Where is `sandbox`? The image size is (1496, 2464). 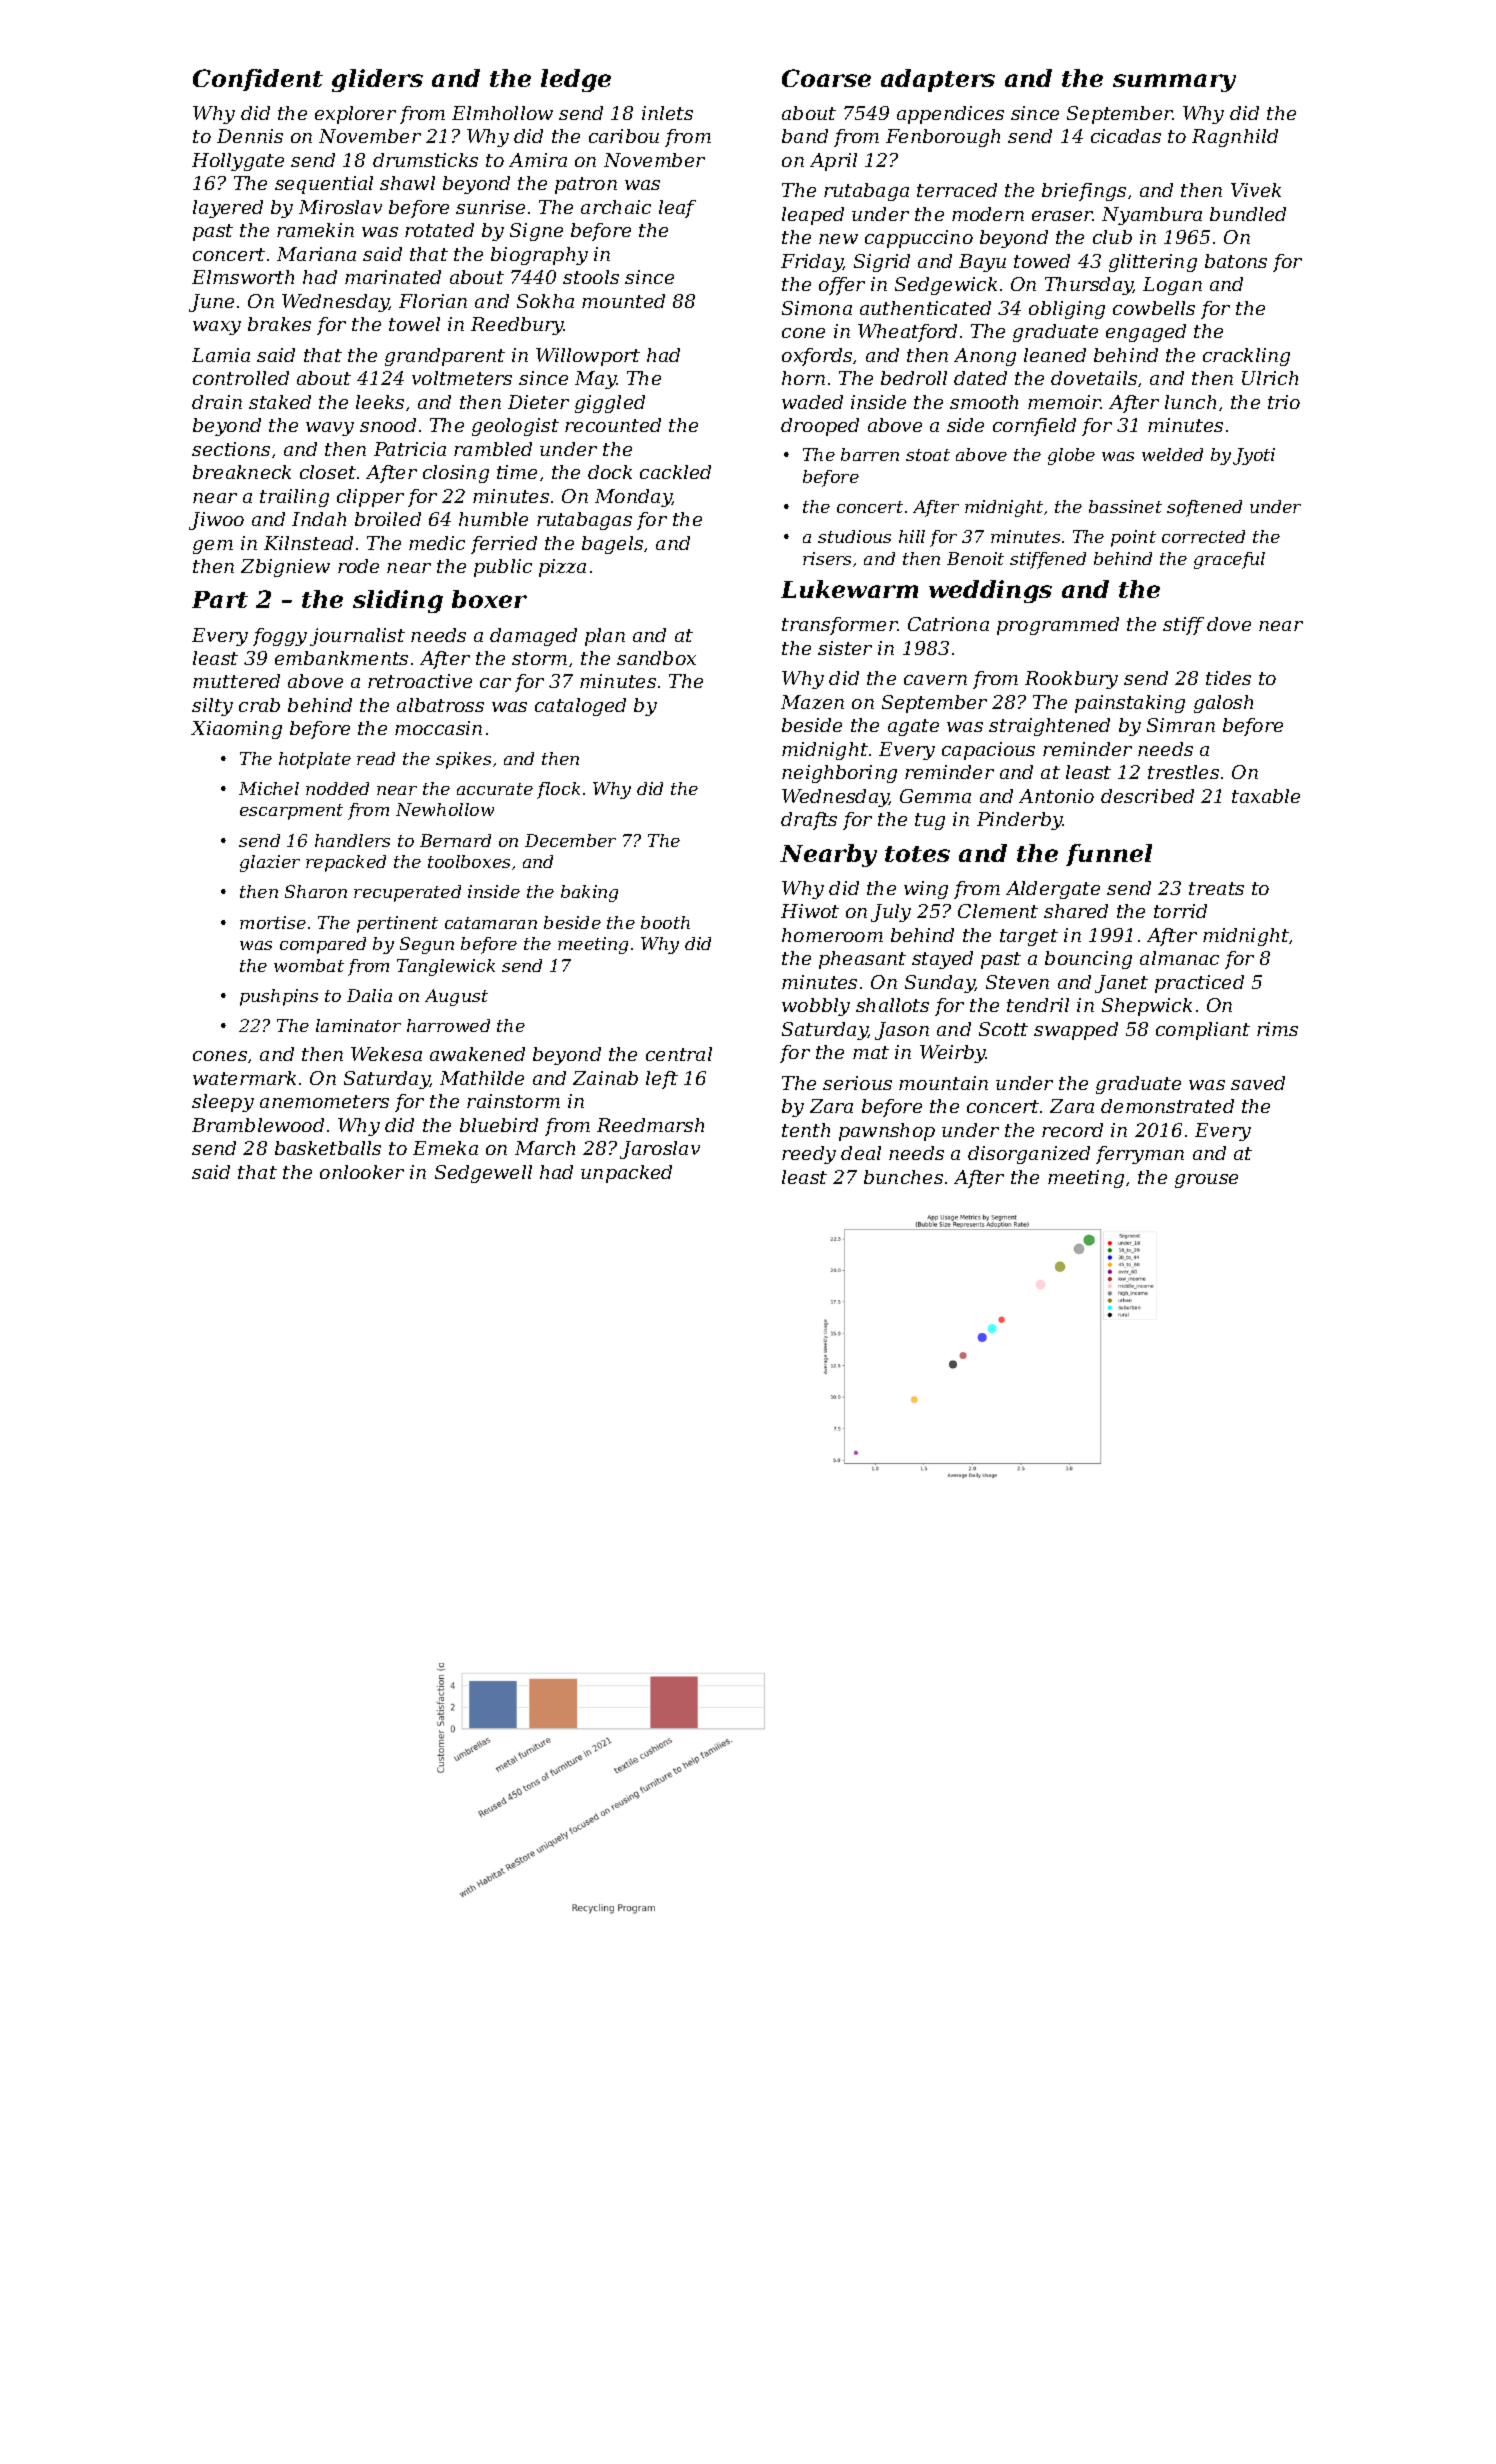
sandbox is located at coordinates (656, 658).
